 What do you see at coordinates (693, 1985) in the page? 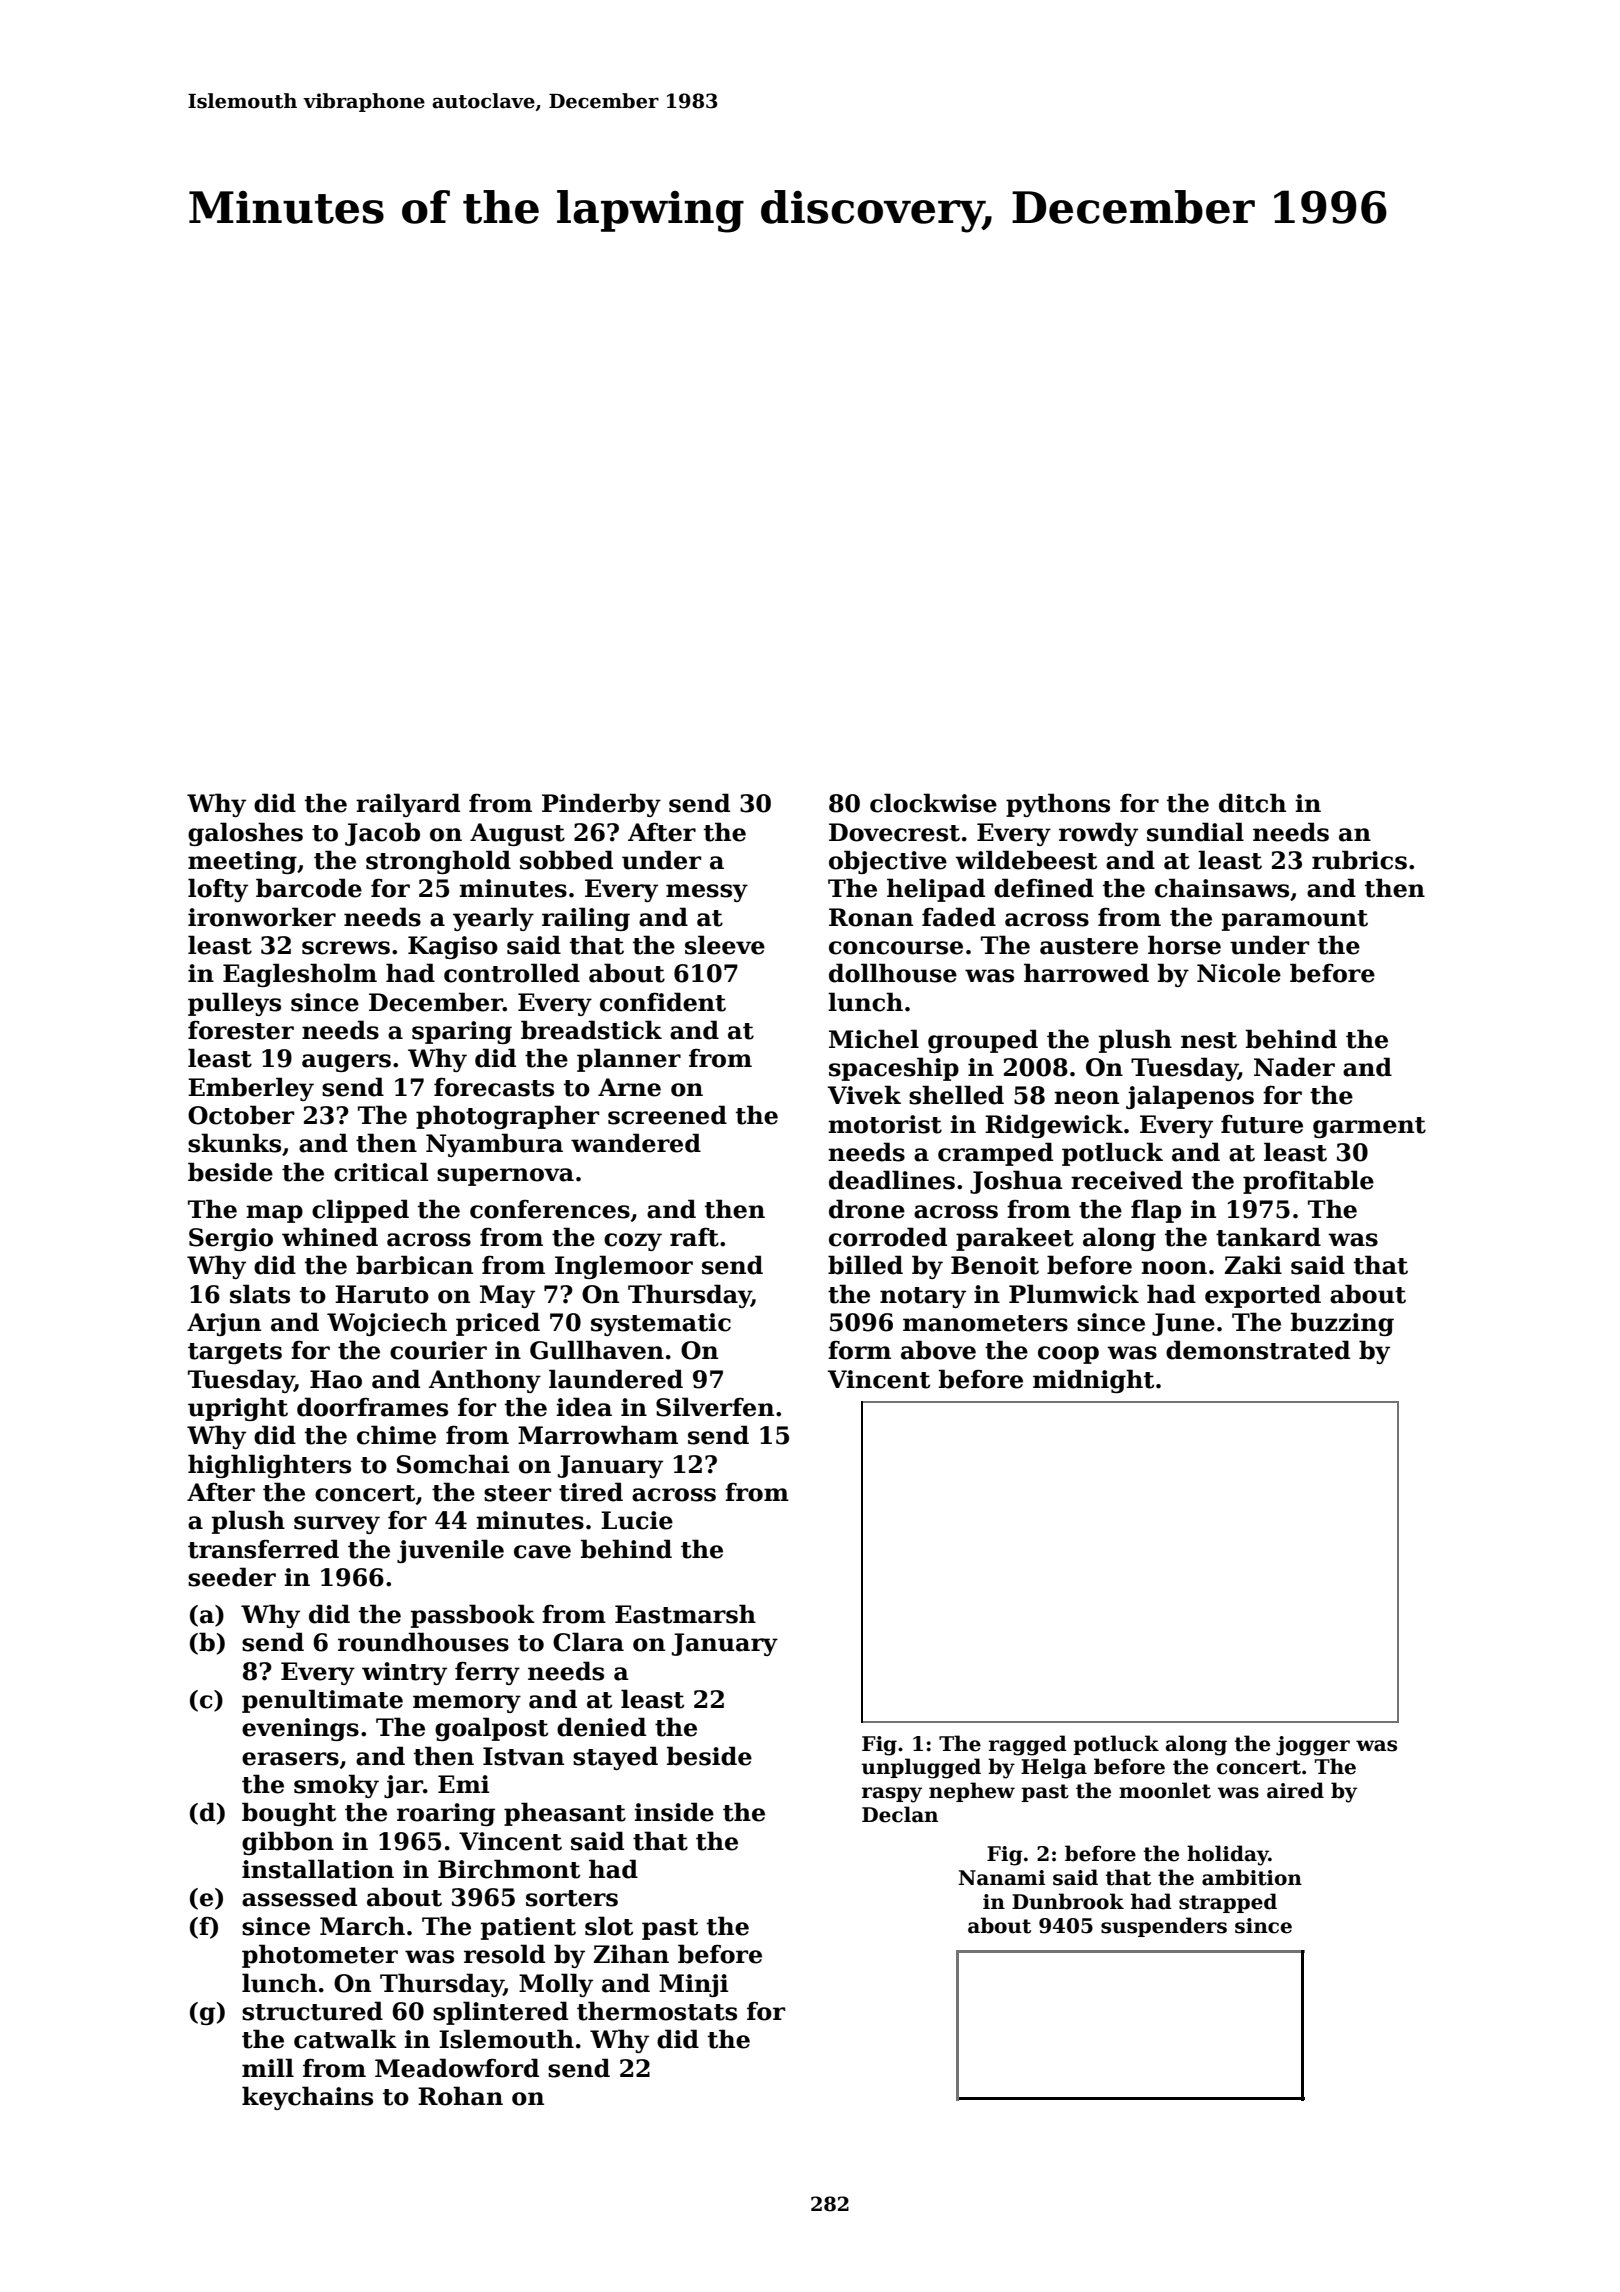
I see `Minji` at bounding box center [693, 1985].
